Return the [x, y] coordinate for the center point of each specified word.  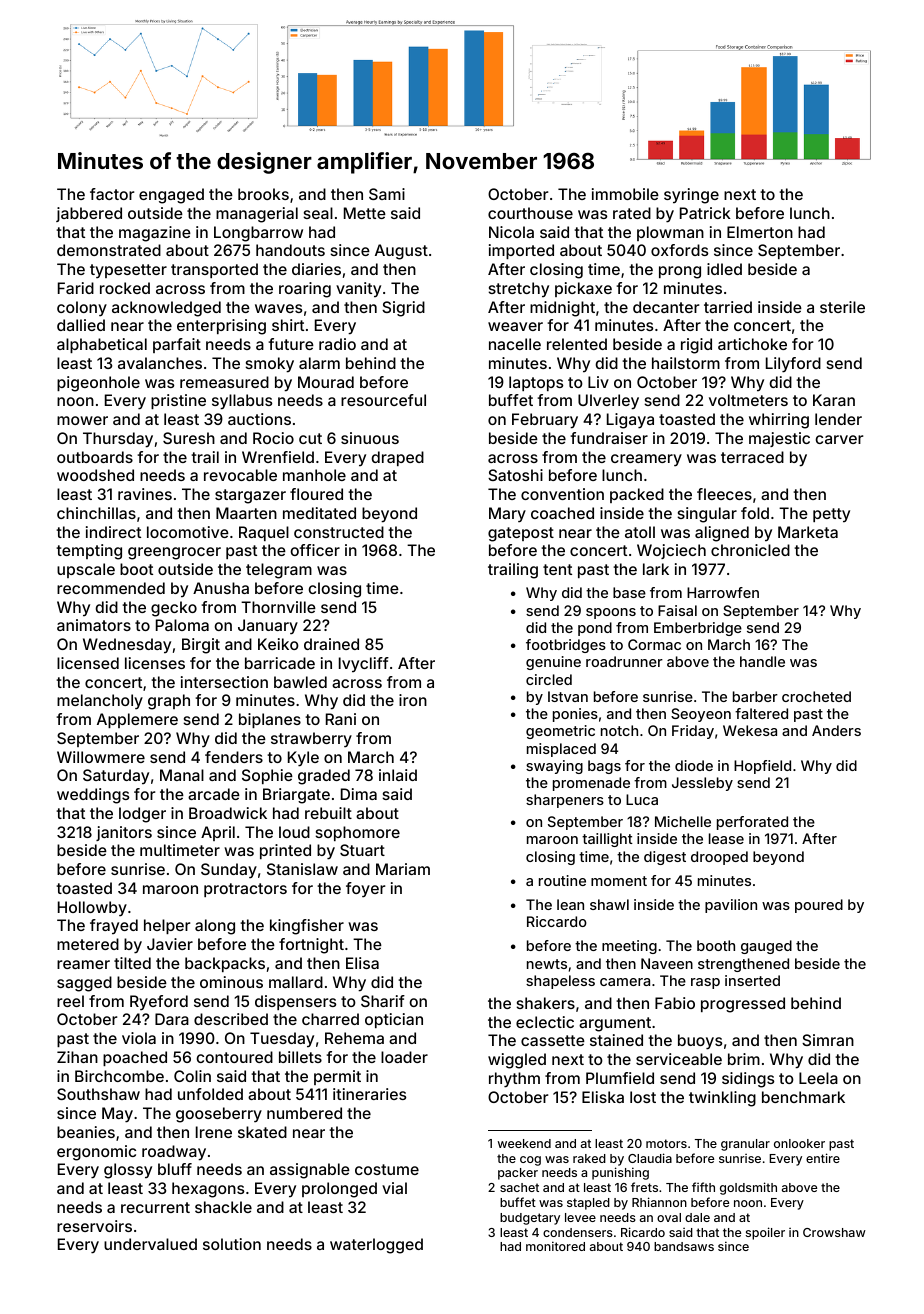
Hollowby [92, 909]
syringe [691, 196]
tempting [89, 552]
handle [762, 661]
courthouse [530, 213]
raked [589, 1158]
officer [315, 550]
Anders [836, 730]
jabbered [89, 214]
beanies [86, 1132]
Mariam [403, 869]
